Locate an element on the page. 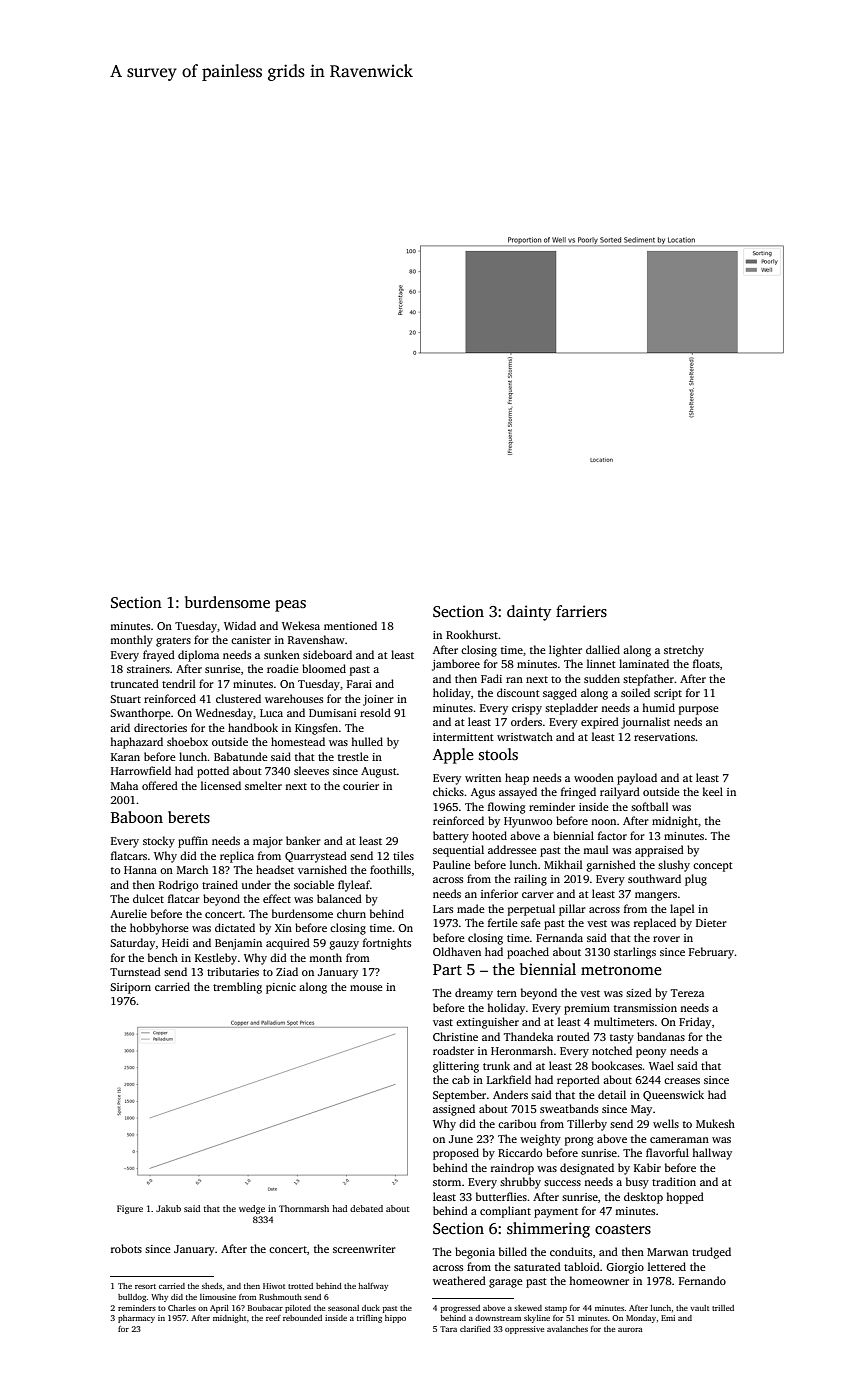 The image size is (849, 1400). smelter is located at coordinates (263, 785).
